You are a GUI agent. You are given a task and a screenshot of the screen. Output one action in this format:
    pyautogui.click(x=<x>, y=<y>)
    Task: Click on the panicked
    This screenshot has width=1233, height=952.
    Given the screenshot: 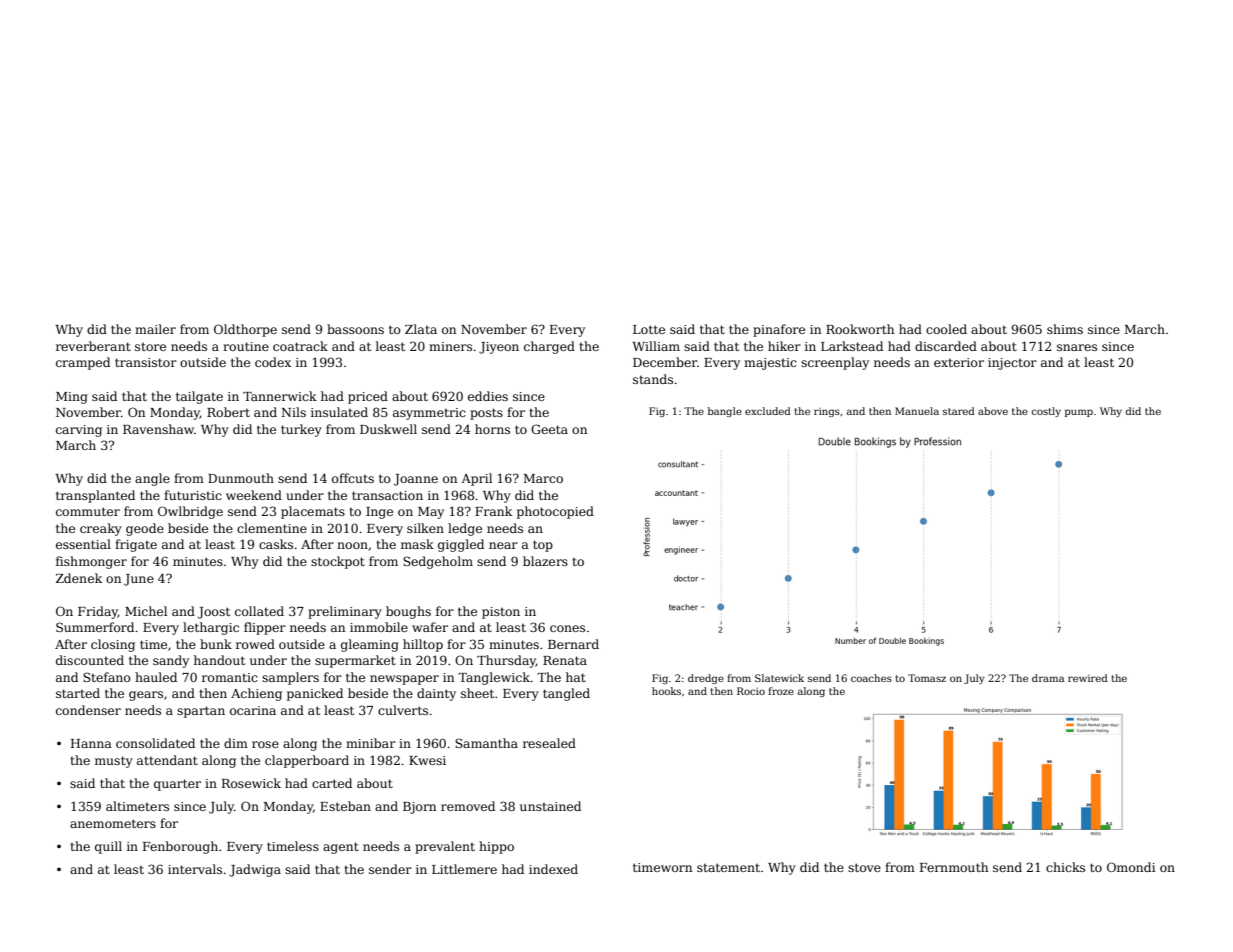 What is the action you would take?
    pyautogui.click(x=315, y=694)
